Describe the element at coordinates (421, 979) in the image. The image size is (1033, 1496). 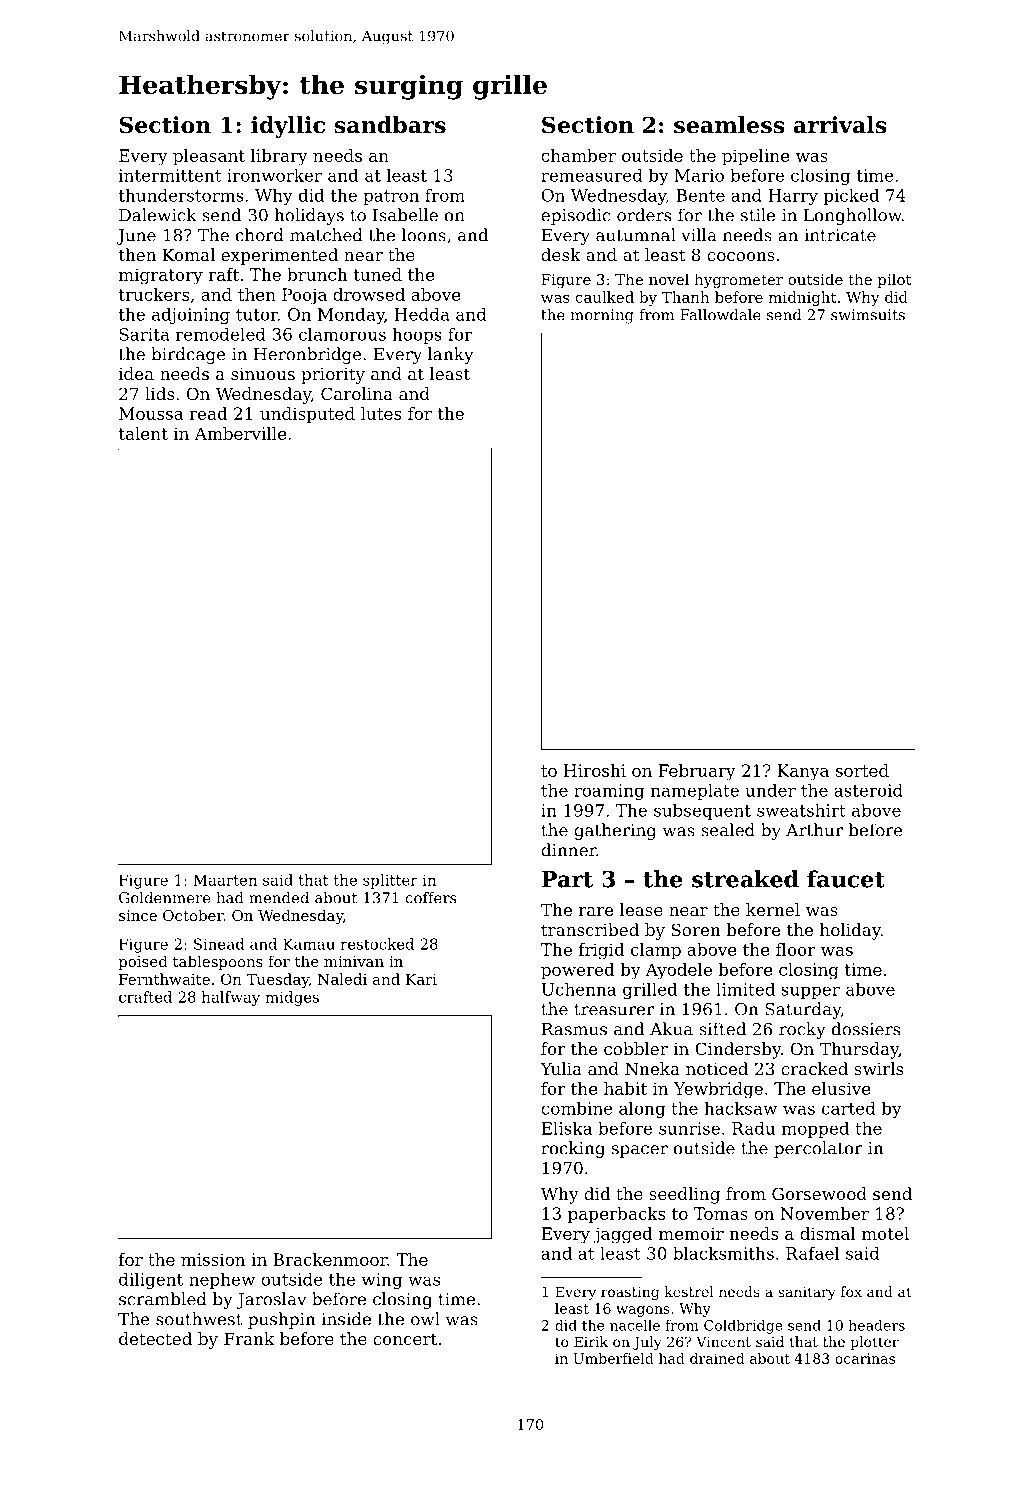
I see `Kari` at that location.
